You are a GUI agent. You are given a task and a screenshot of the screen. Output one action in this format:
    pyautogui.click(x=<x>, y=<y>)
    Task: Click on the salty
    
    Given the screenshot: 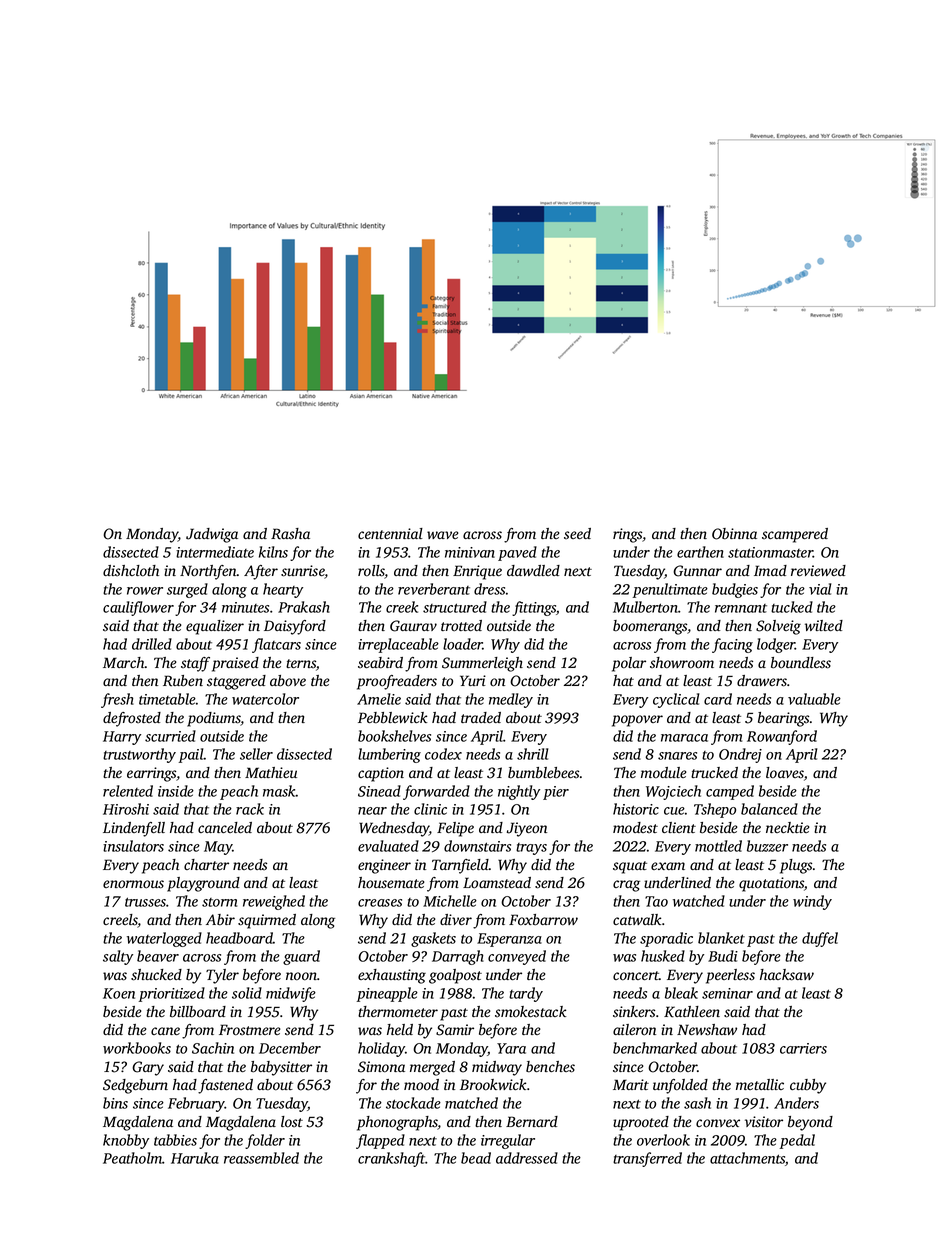 What is the action you would take?
    pyautogui.click(x=118, y=957)
